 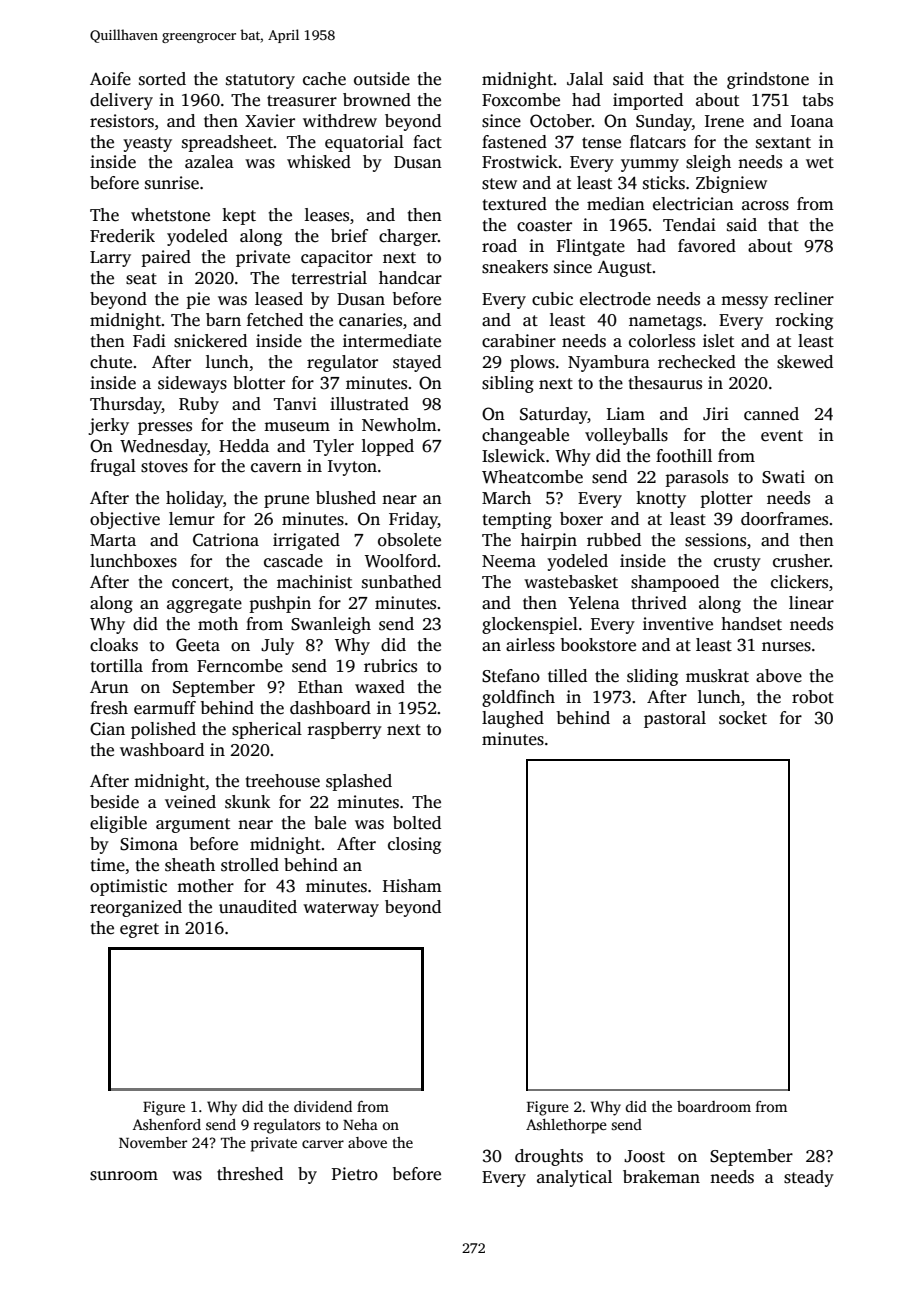 What do you see at coordinates (412, 886) in the screenshot?
I see `Hisham` at bounding box center [412, 886].
